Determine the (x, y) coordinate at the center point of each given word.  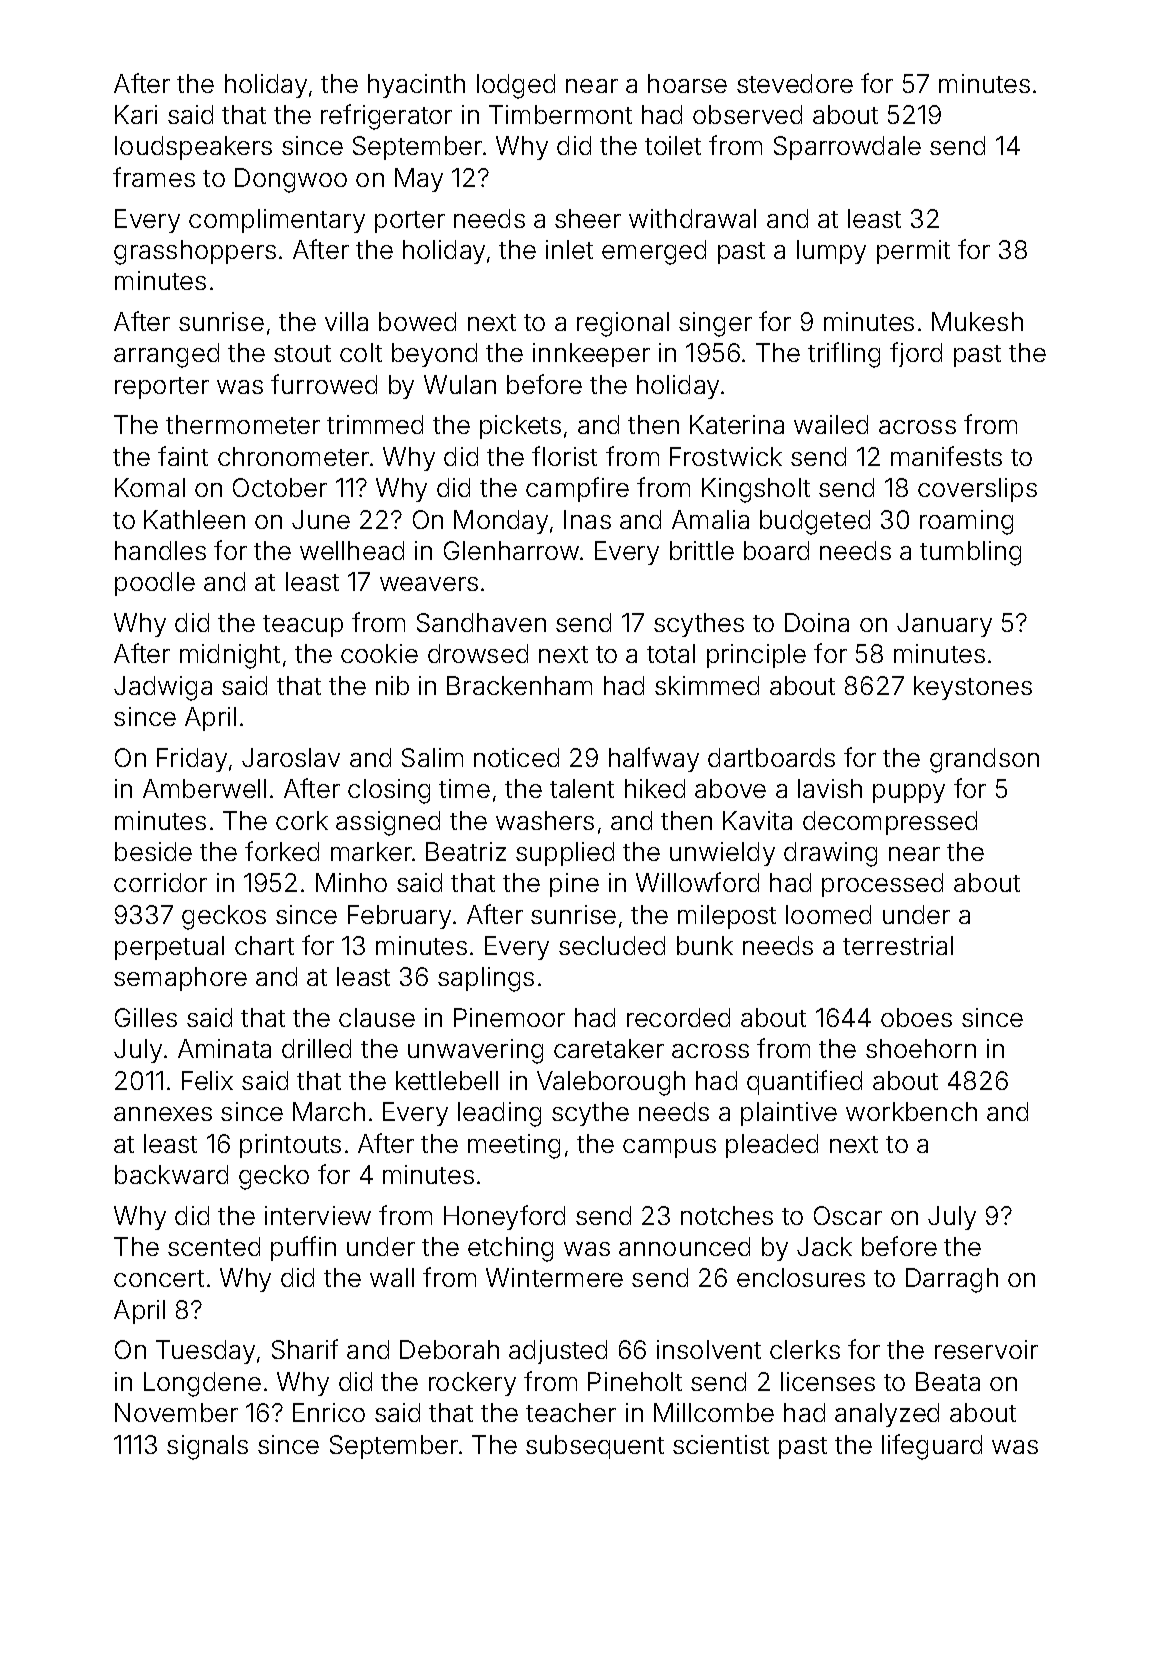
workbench (911, 1111)
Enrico (329, 1412)
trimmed (375, 424)
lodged (516, 86)
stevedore (795, 83)
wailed (831, 424)
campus (669, 1148)
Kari (136, 114)
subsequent (595, 1447)
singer (715, 324)
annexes (163, 1114)
